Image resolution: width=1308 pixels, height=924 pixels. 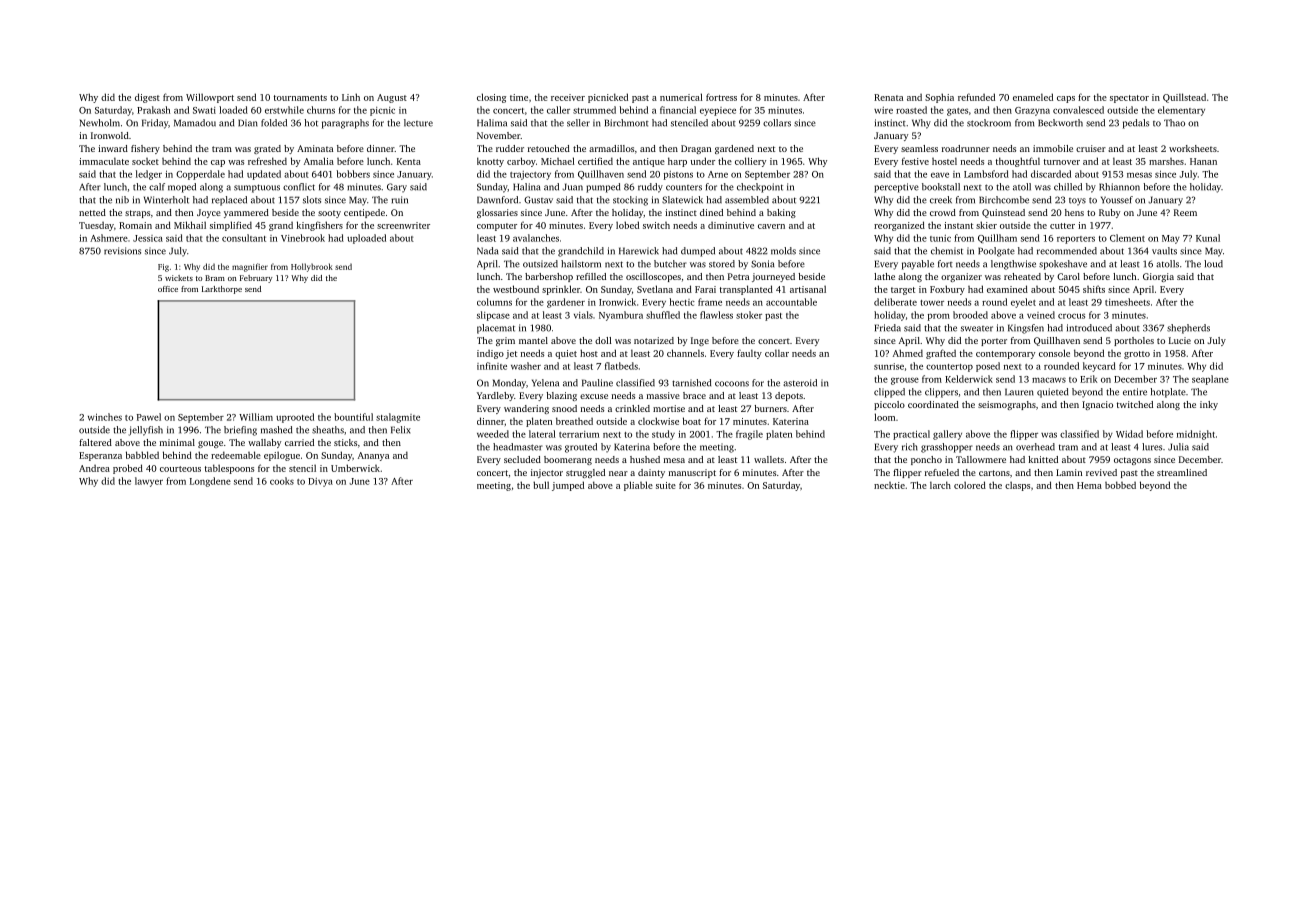 I want to click on slipcase, so click(x=493, y=316).
